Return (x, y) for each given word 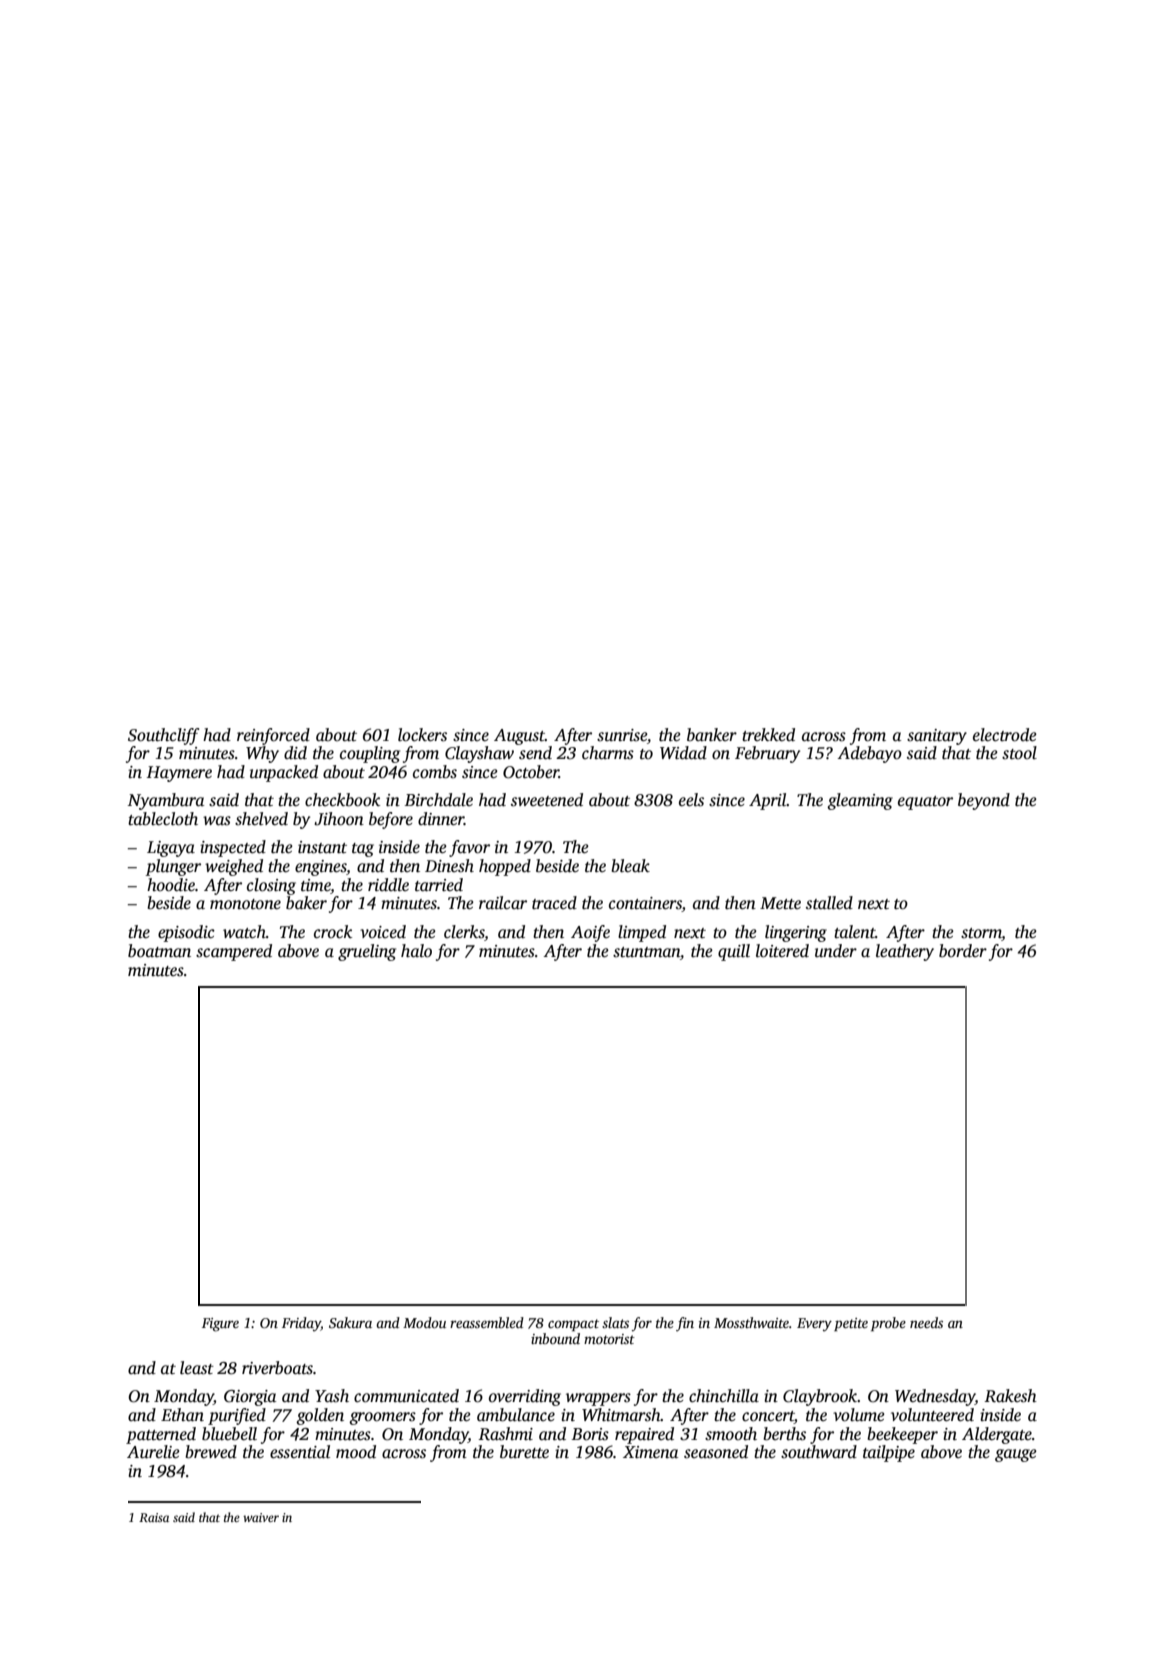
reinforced (273, 736)
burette (524, 1452)
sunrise (622, 735)
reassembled (487, 1322)
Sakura (350, 1322)
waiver (261, 1517)
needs (926, 1322)
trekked (768, 735)
